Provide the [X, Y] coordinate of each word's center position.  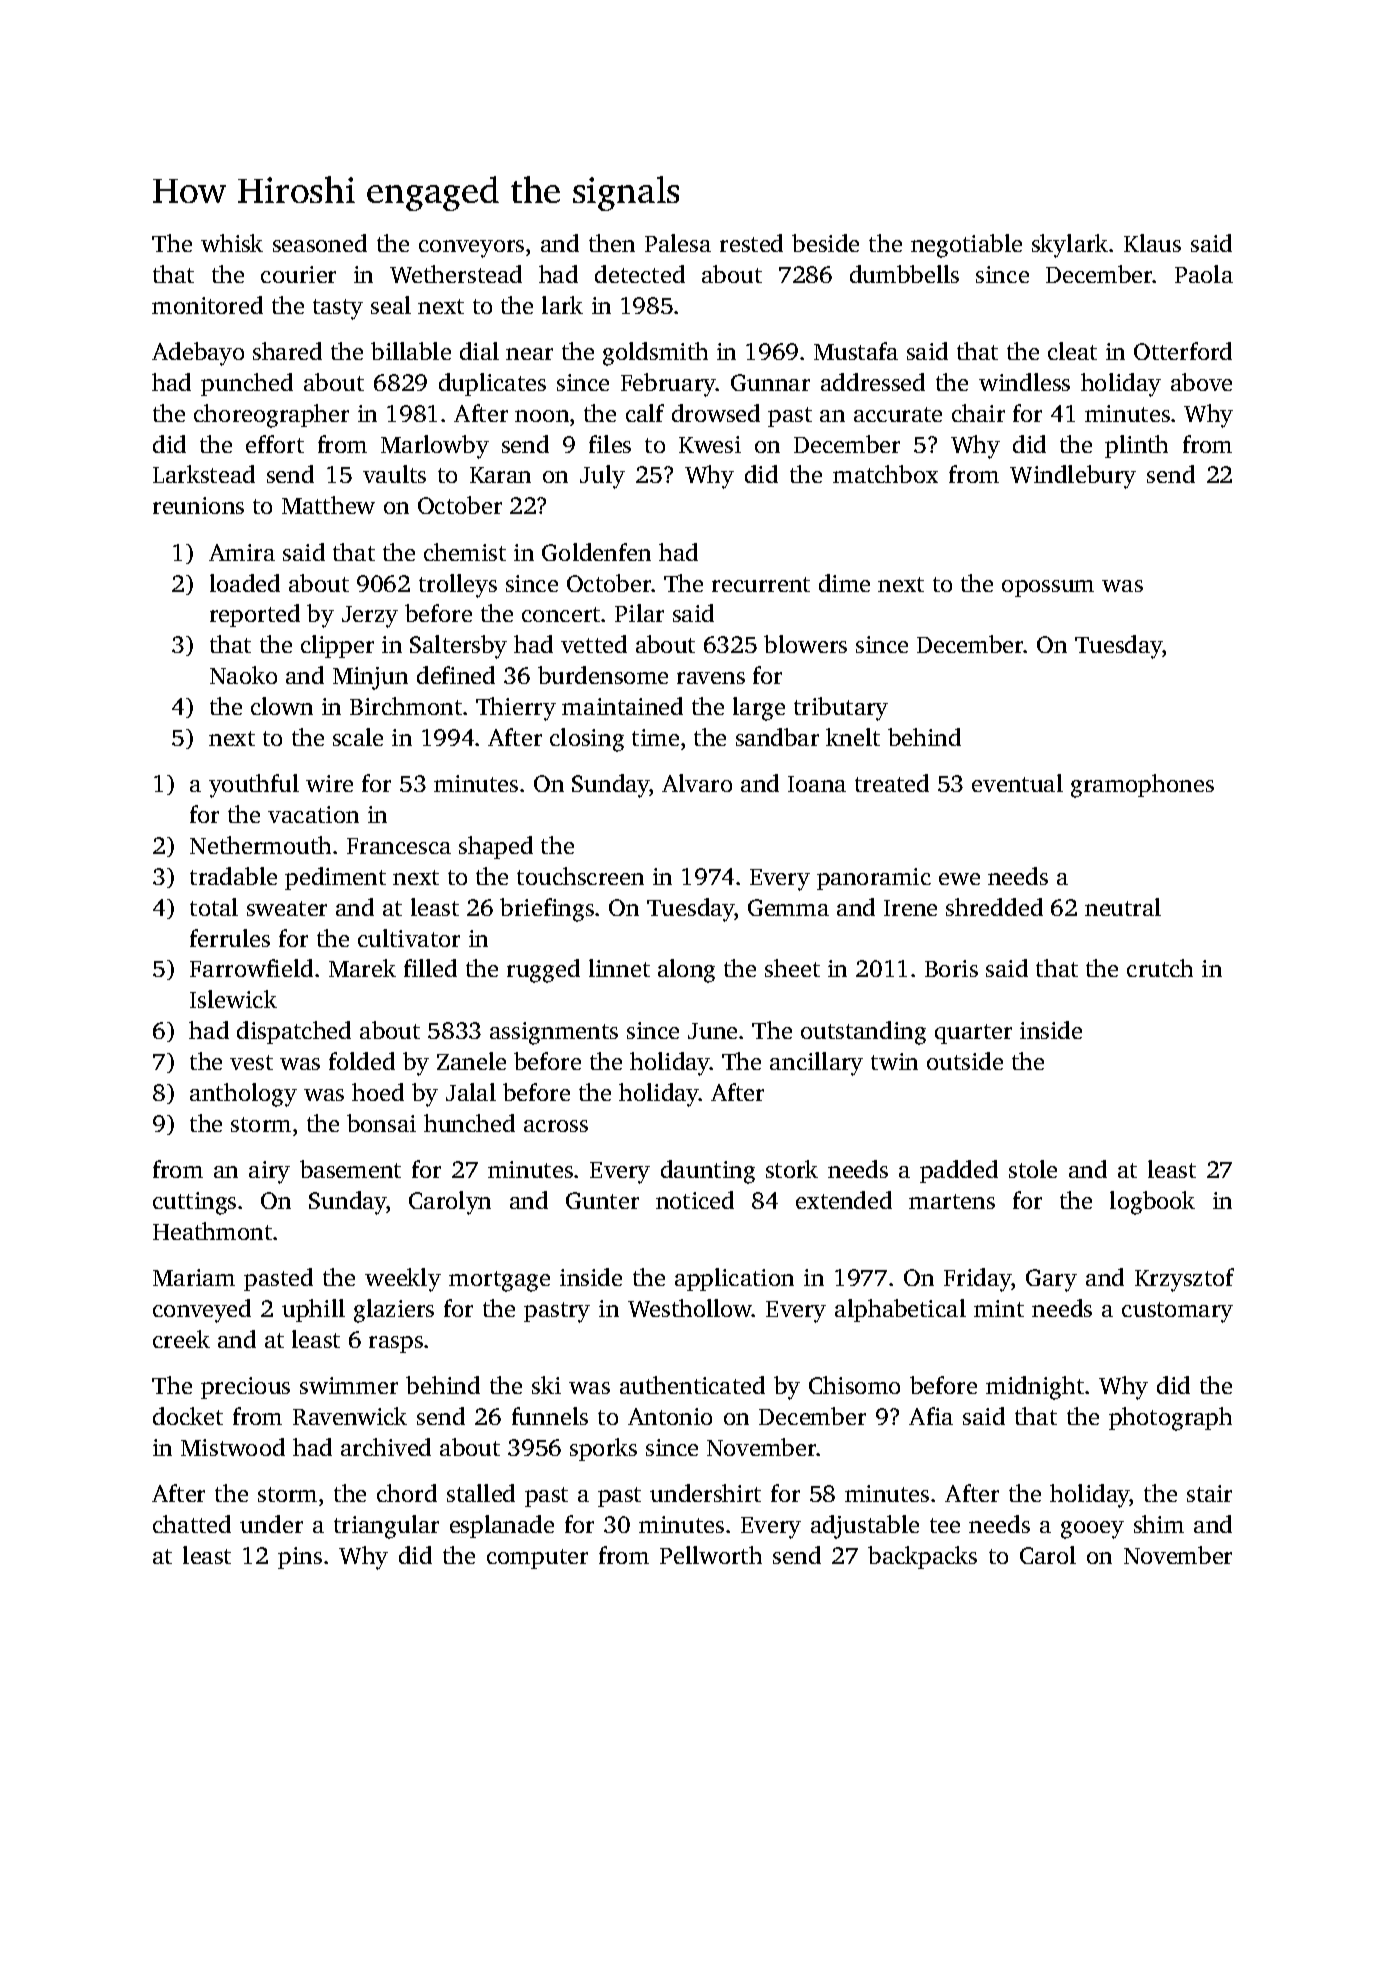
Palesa [678, 243]
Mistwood [233, 1447]
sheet [792, 968]
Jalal [471, 1092]
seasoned [320, 243]
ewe [959, 879]
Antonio [670, 1416]
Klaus [1152, 243]
